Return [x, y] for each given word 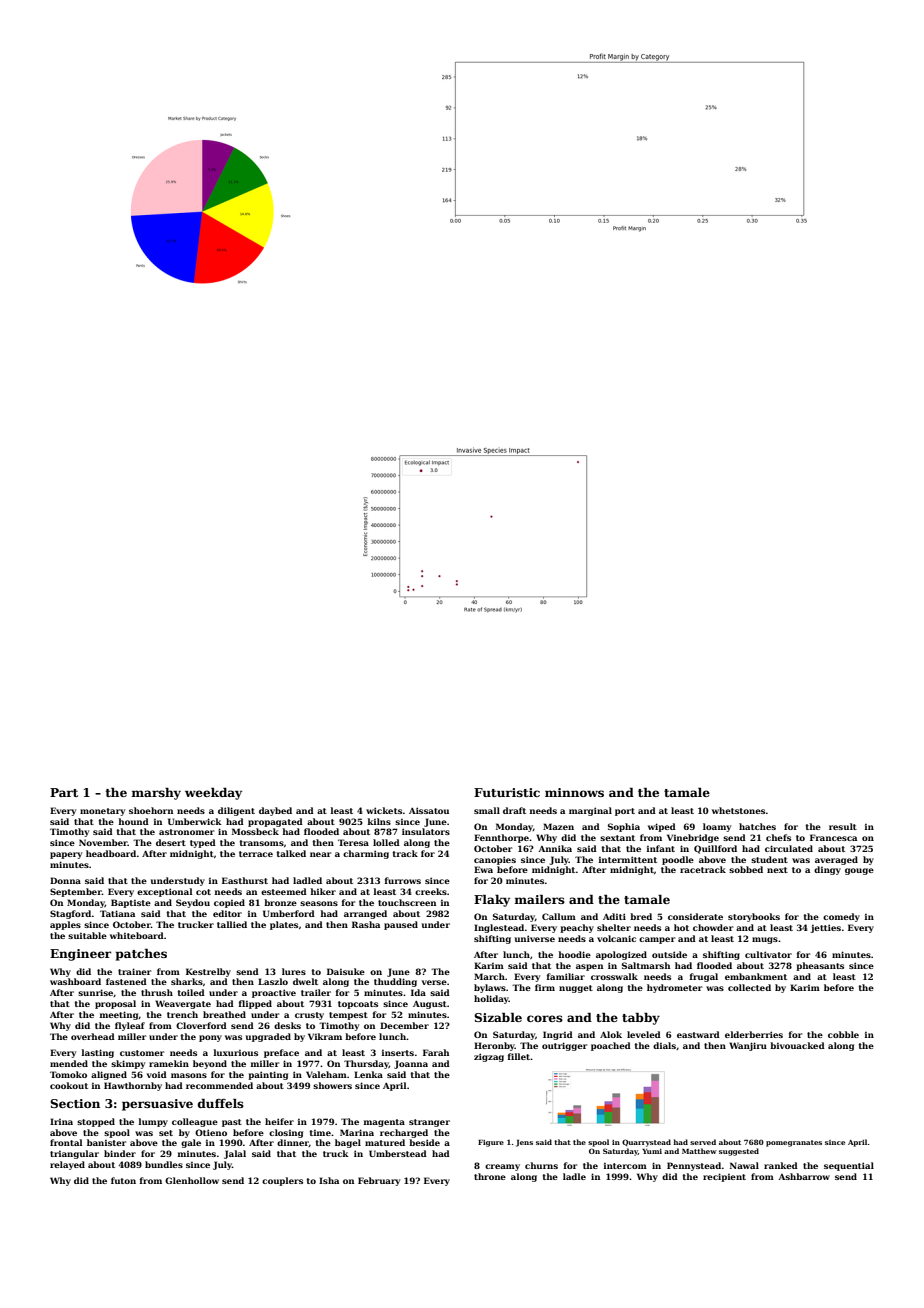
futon [123, 1180]
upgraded [268, 1037]
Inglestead [499, 928]
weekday [213, 793]
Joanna [411, 1064]
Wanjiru [748, 1046]
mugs [765, 940]
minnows [574, 792]
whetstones [738, 810]
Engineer [80, 955]
